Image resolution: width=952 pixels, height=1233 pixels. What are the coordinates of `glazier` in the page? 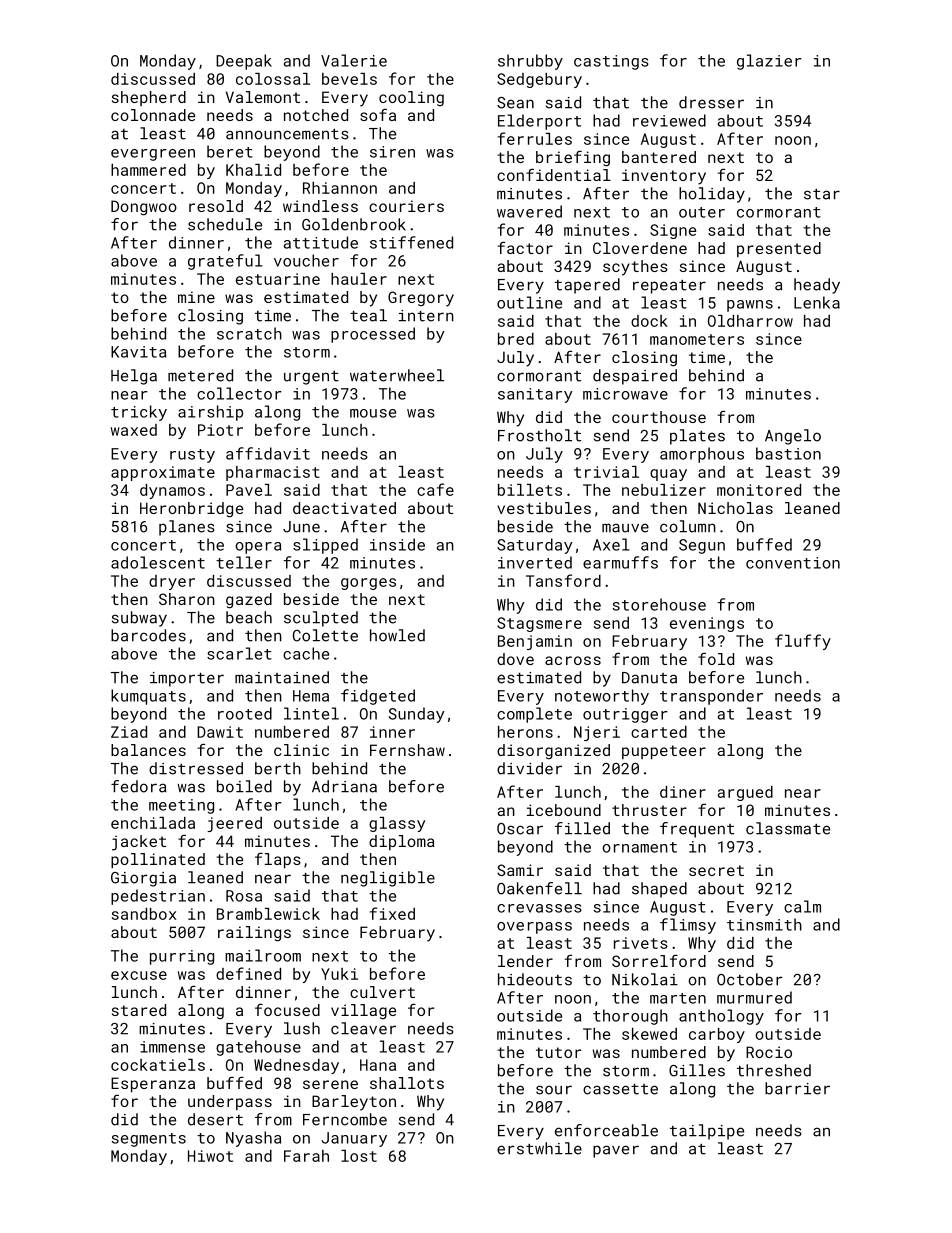 It's located at (769, 62).
